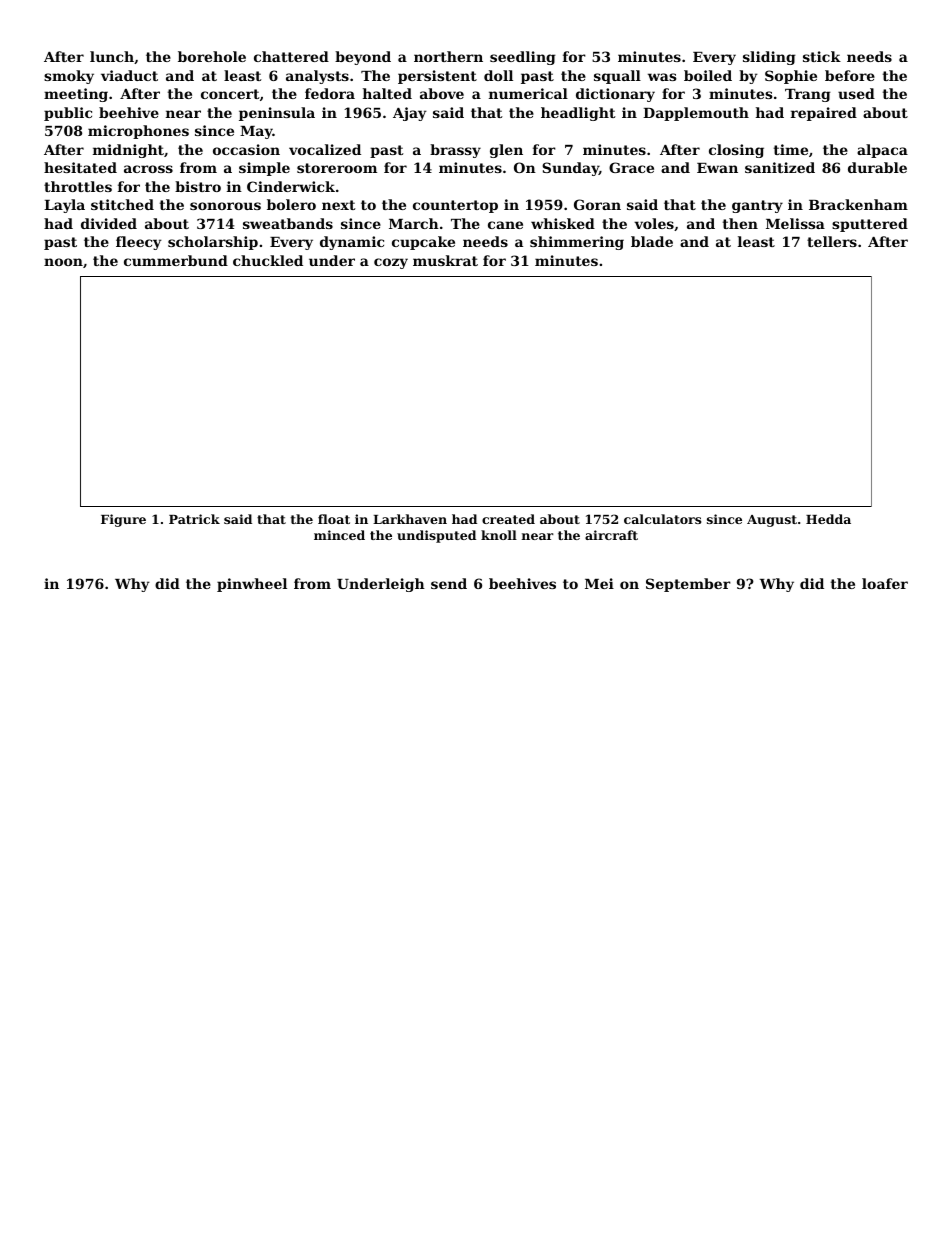 Image resolution: width=952 pixels, height=1233 pixels. What do you see at coordinates (334, 519) in the screenshot?
I see `float` at bounding box center [334, 519].
